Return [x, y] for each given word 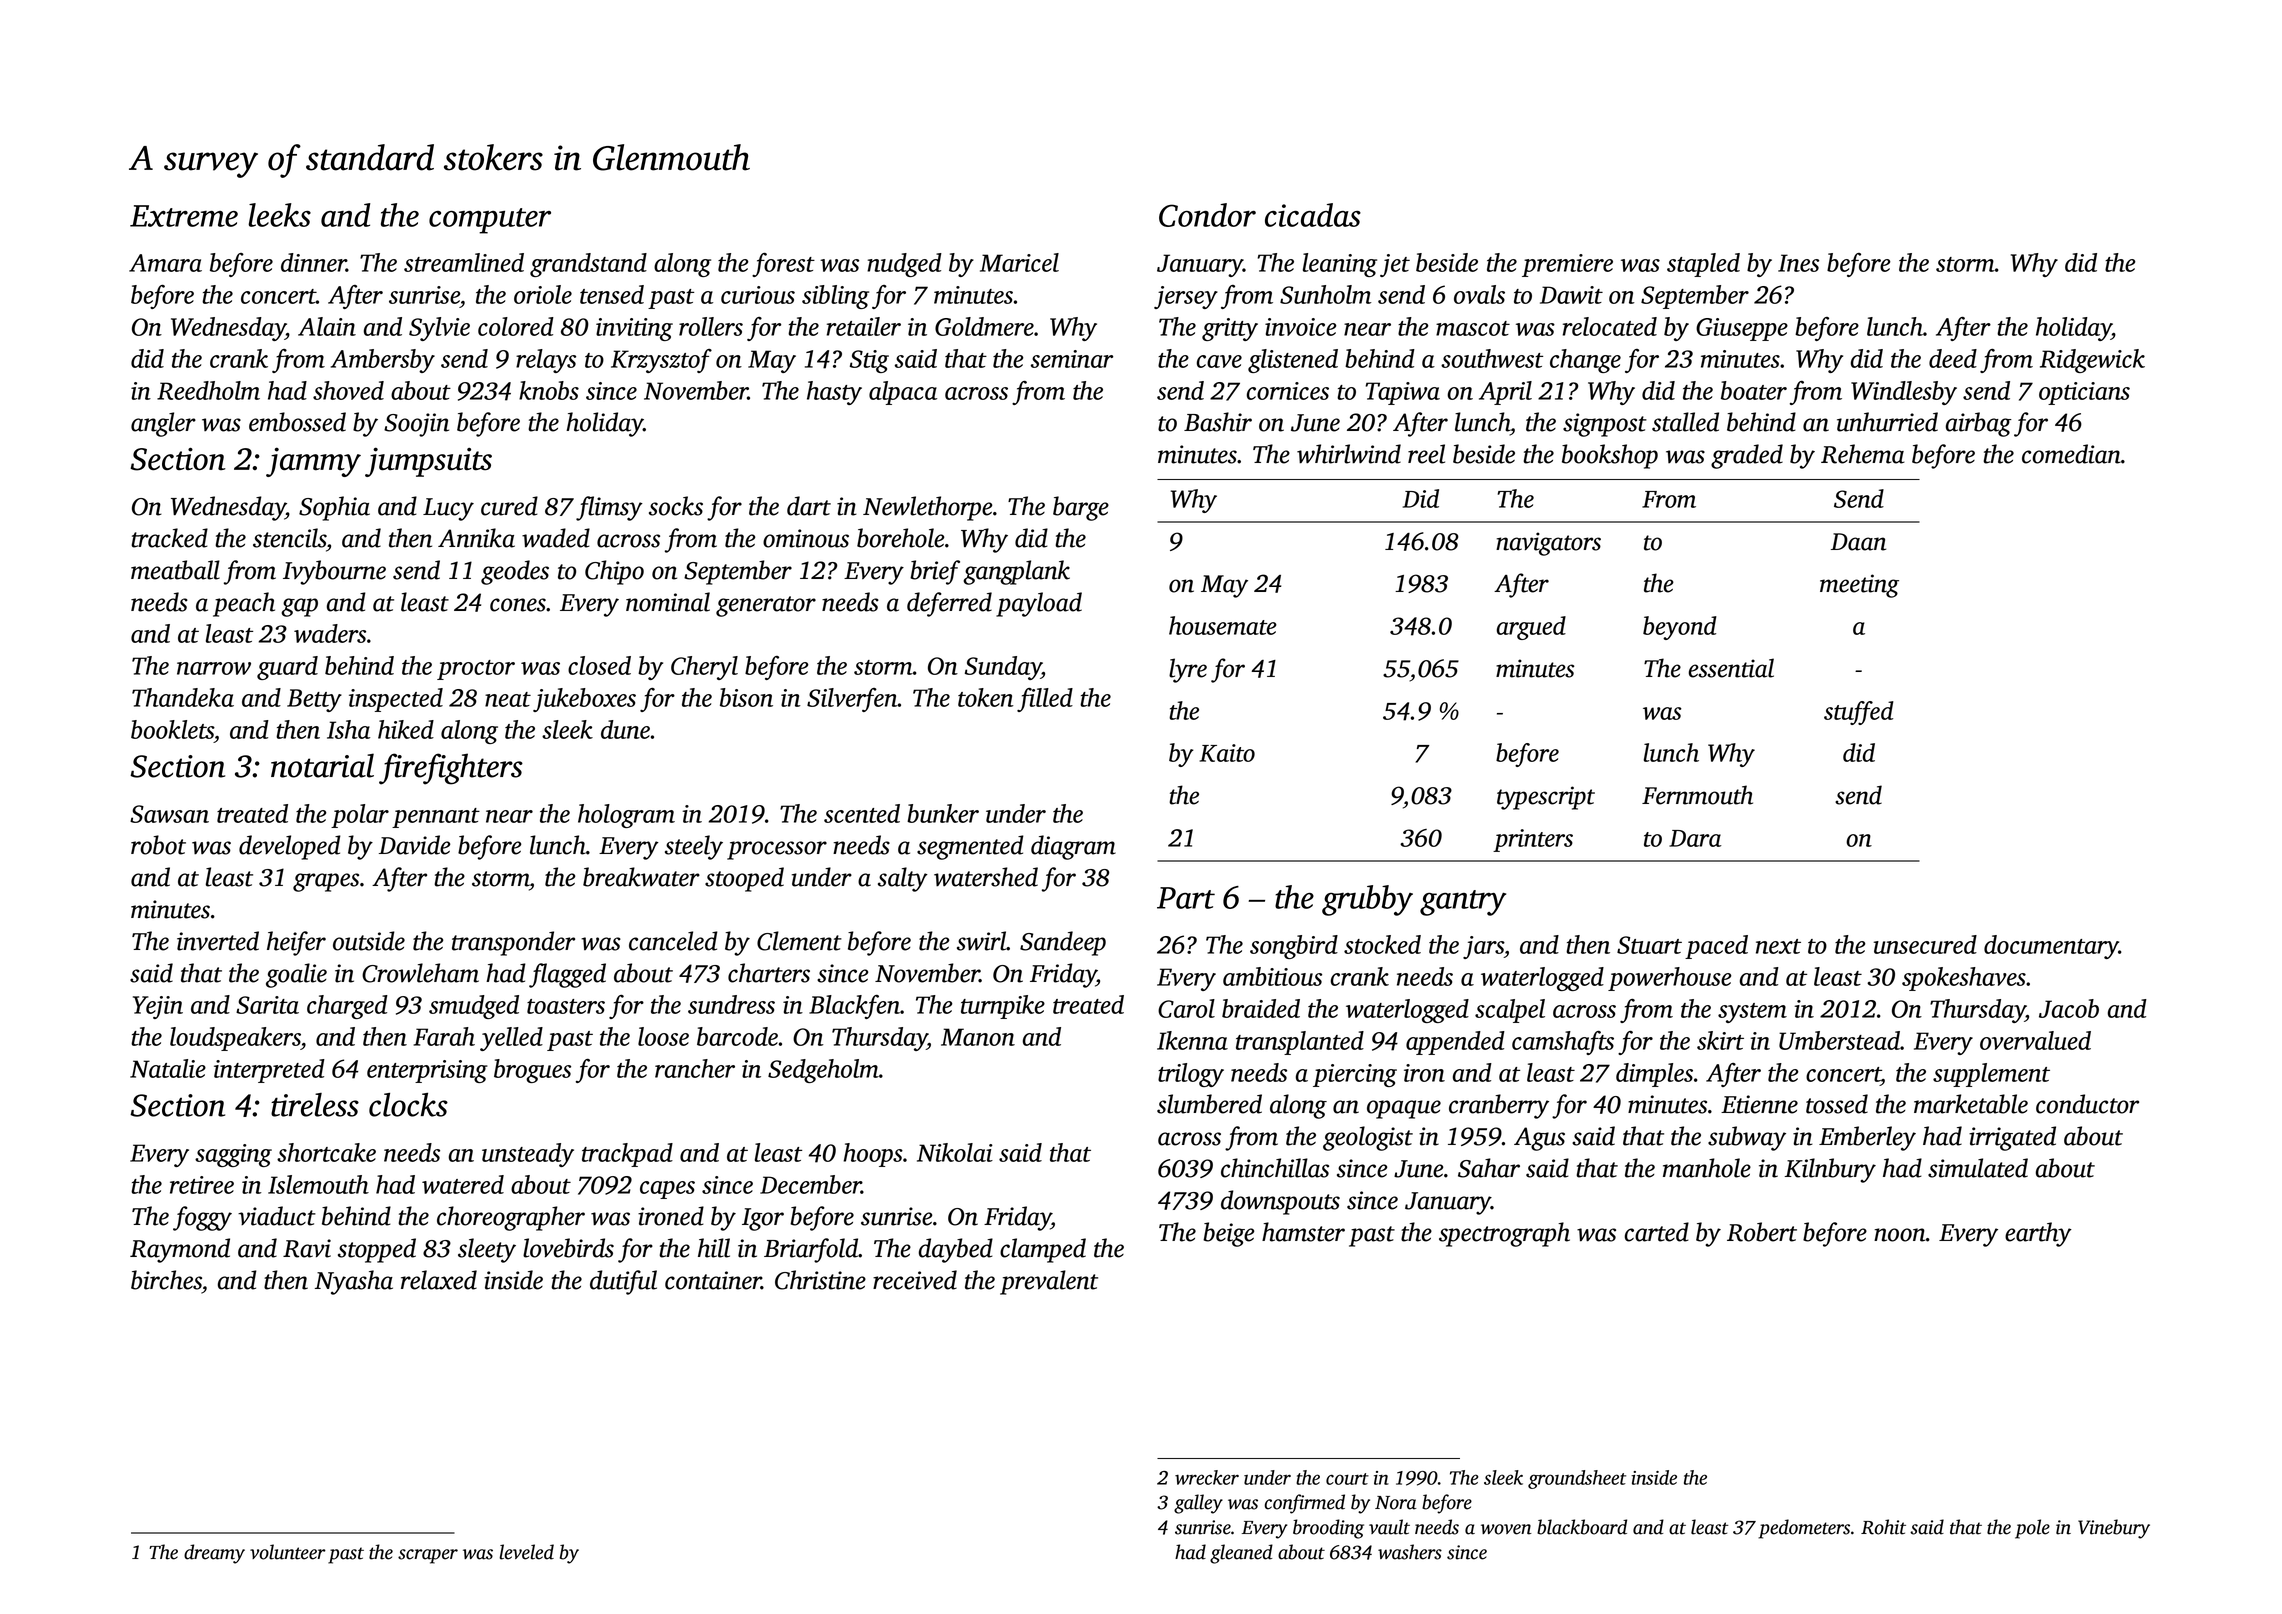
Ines [1798, 263]
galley [1198, 1504]
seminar [1072, 359]
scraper [428, 1556]
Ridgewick [2092, 361]
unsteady [528, 1155]
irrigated [2012, 1138]
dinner [313, 262]
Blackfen [854, 1007]
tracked [169, 538]
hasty [834, 393]
